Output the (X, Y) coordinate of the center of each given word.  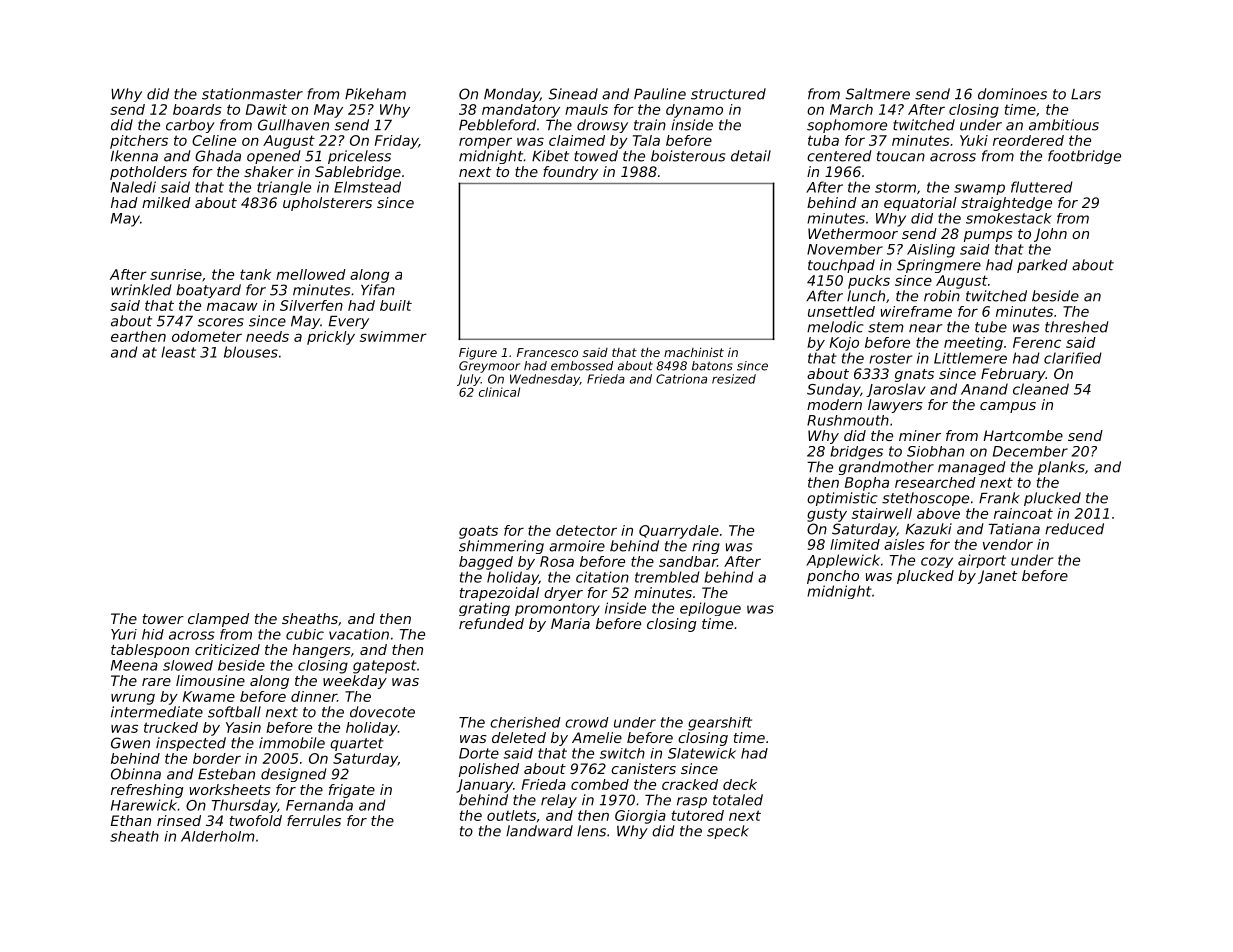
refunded (491, 623)
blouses (251, 352)
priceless (359, 157)
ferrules (314, 820)
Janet (997, 577)
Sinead (573, 94)
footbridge (1084, 157)
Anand (984, 389)
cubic (305, 634)
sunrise (176, 274)
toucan (901, 156)
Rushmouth (848, 420)
